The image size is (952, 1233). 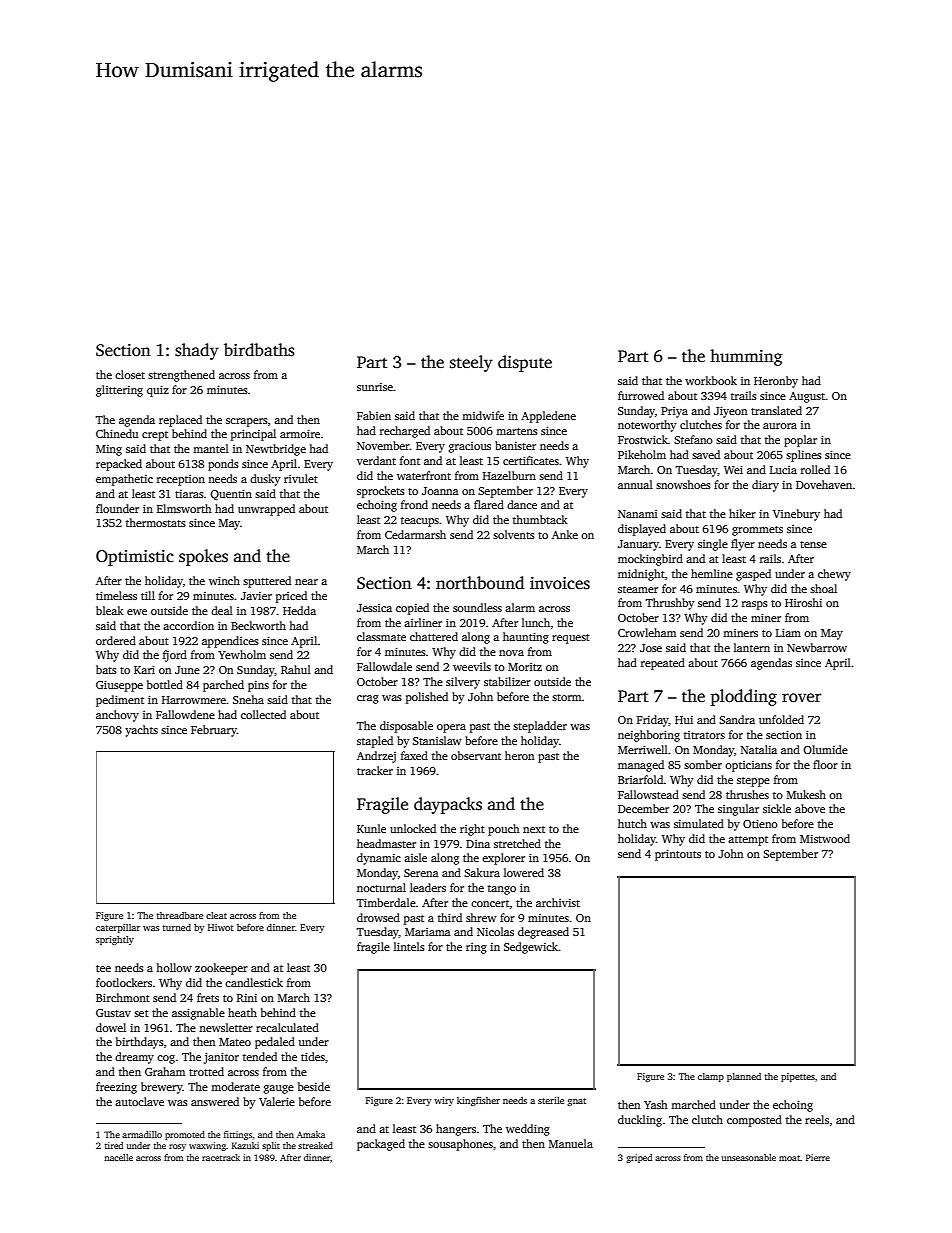 I want to click on packaged, so click(x=381, y=1145).
